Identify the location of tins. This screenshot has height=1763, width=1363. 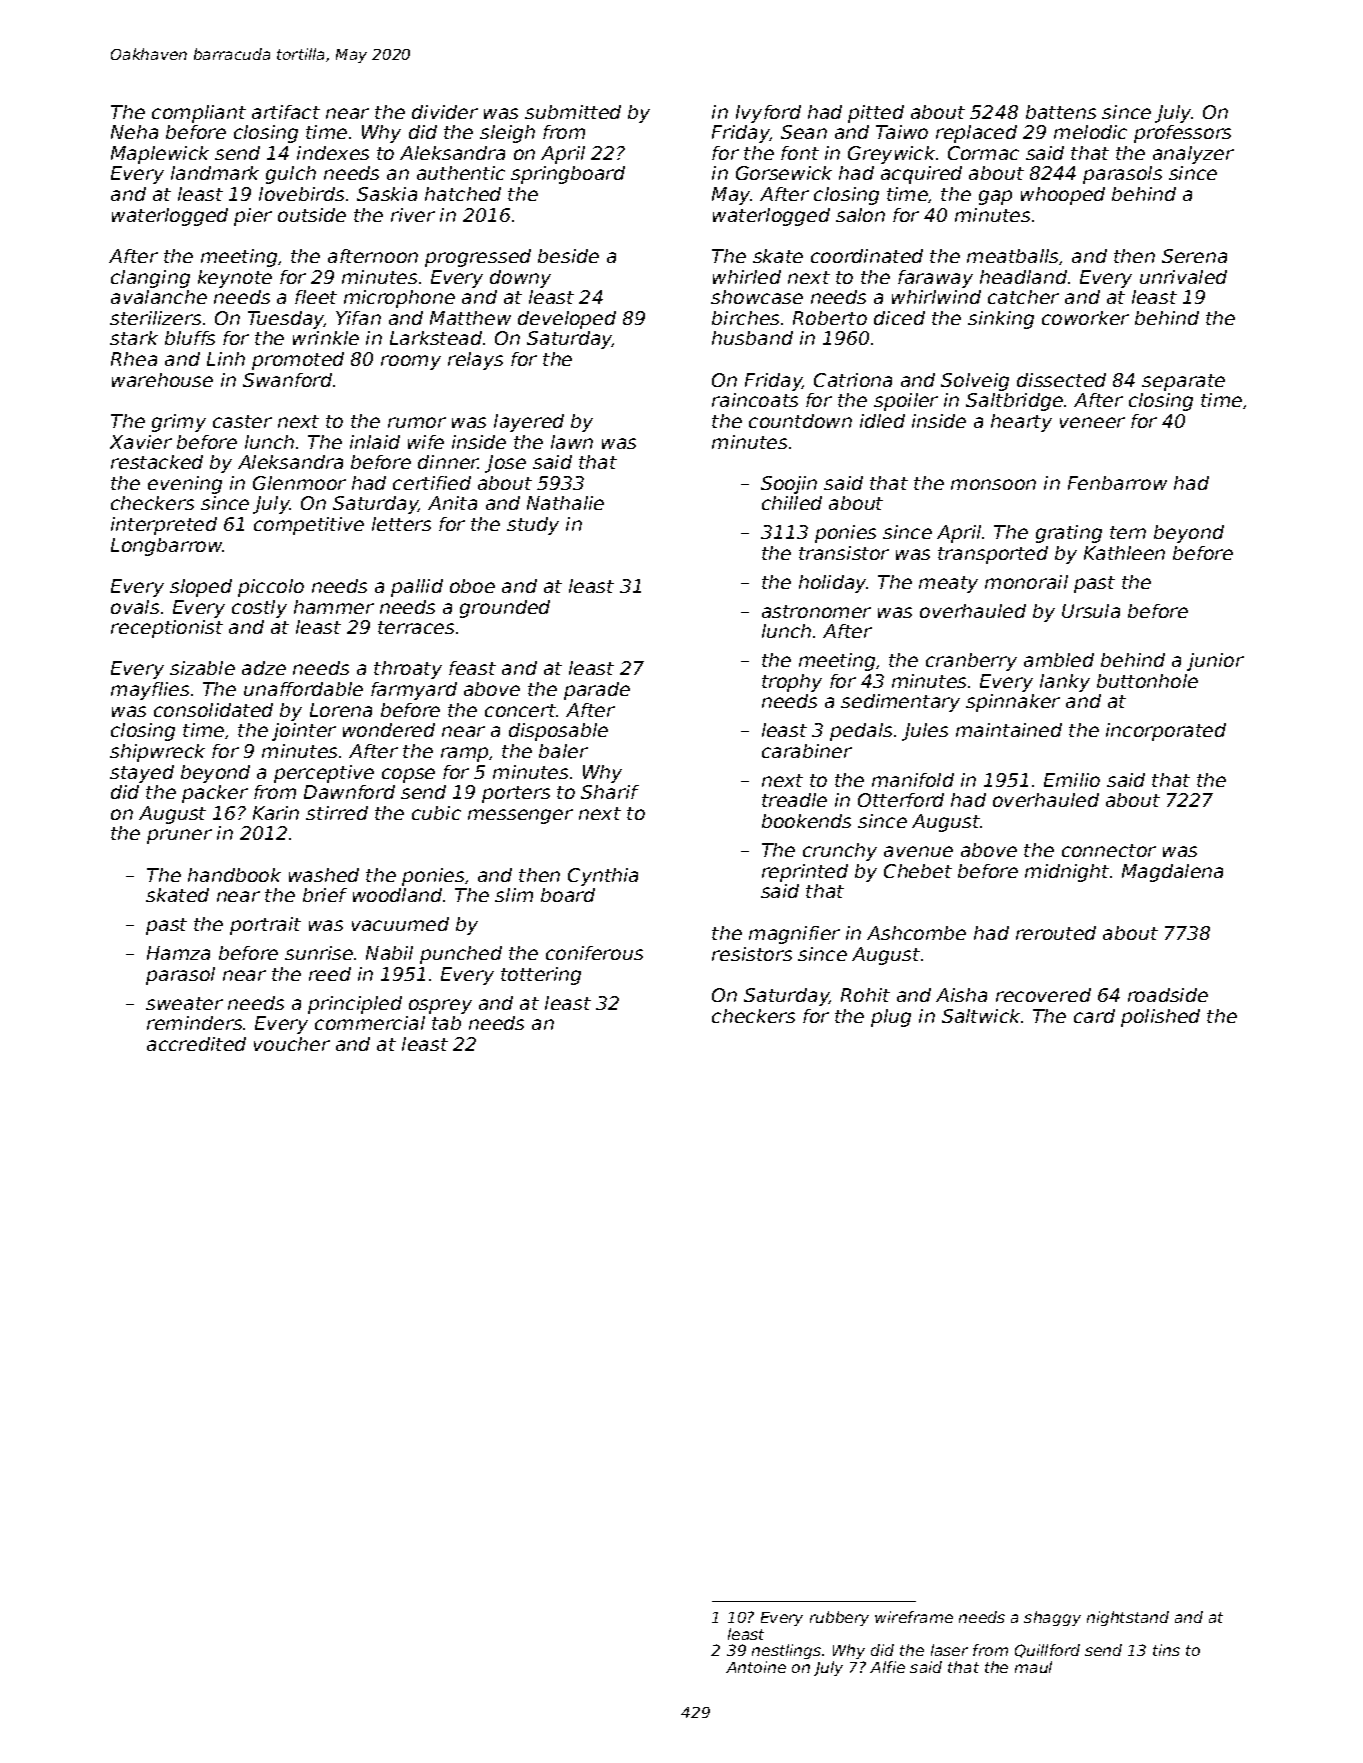
(1166, 1650).
